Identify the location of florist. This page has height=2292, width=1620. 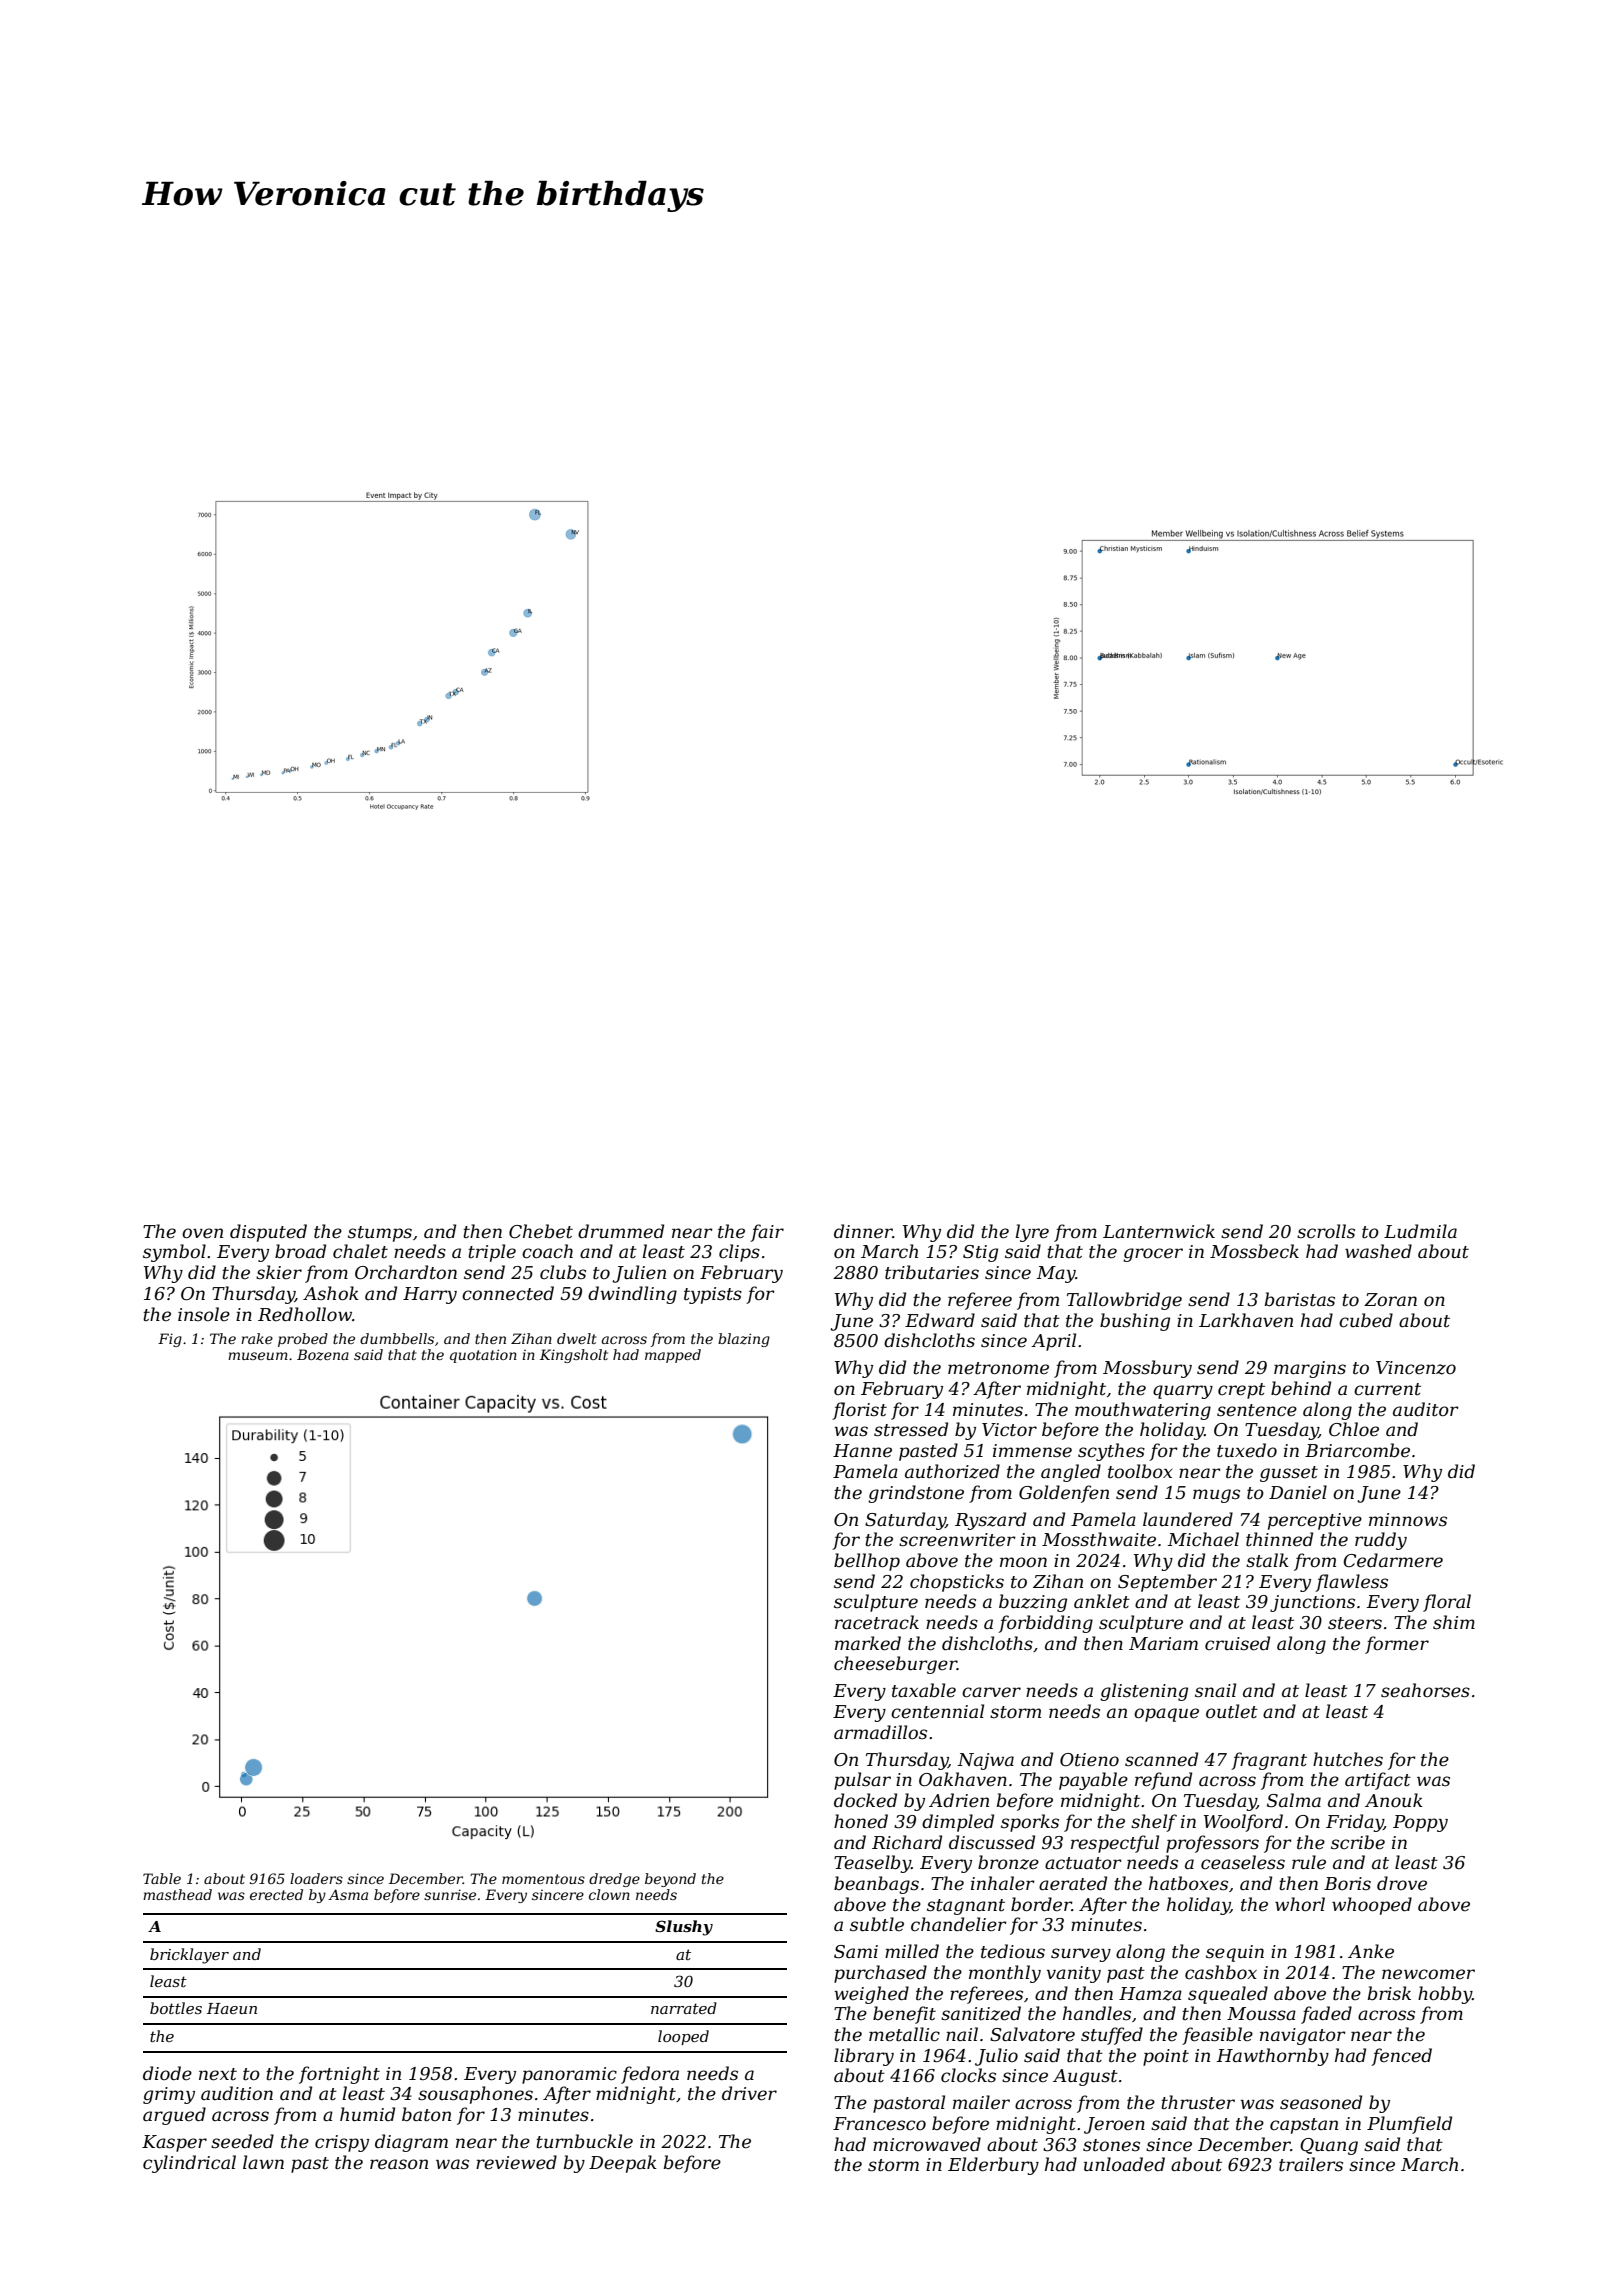
(859, 1411).
